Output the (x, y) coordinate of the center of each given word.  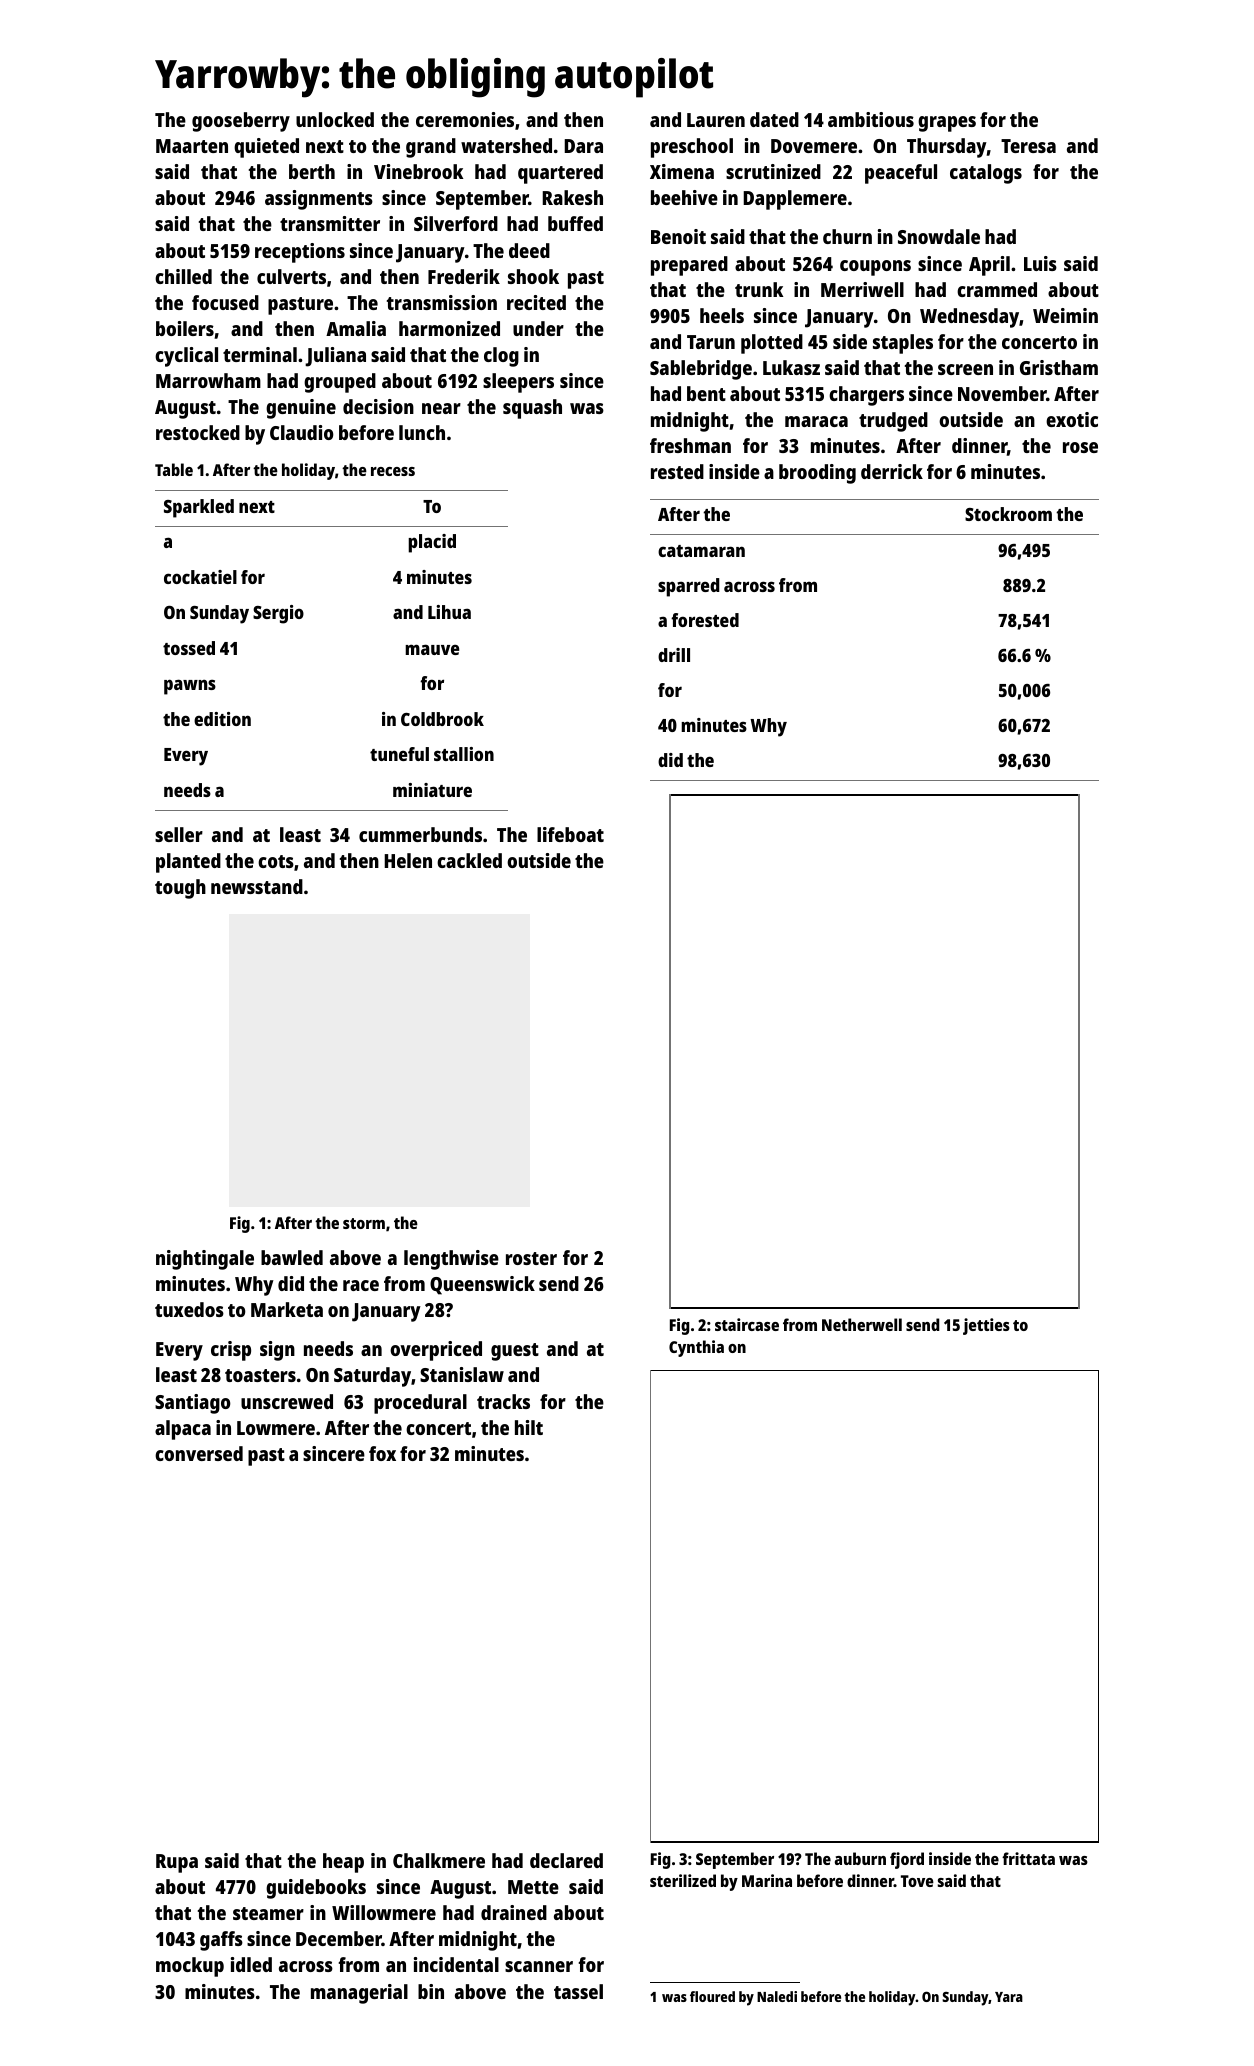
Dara (583, 146)
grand (431, 148)
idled (251, 1964)
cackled (469, 860)
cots (276, 861)
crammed (997, 289)
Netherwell (862, 1324)
